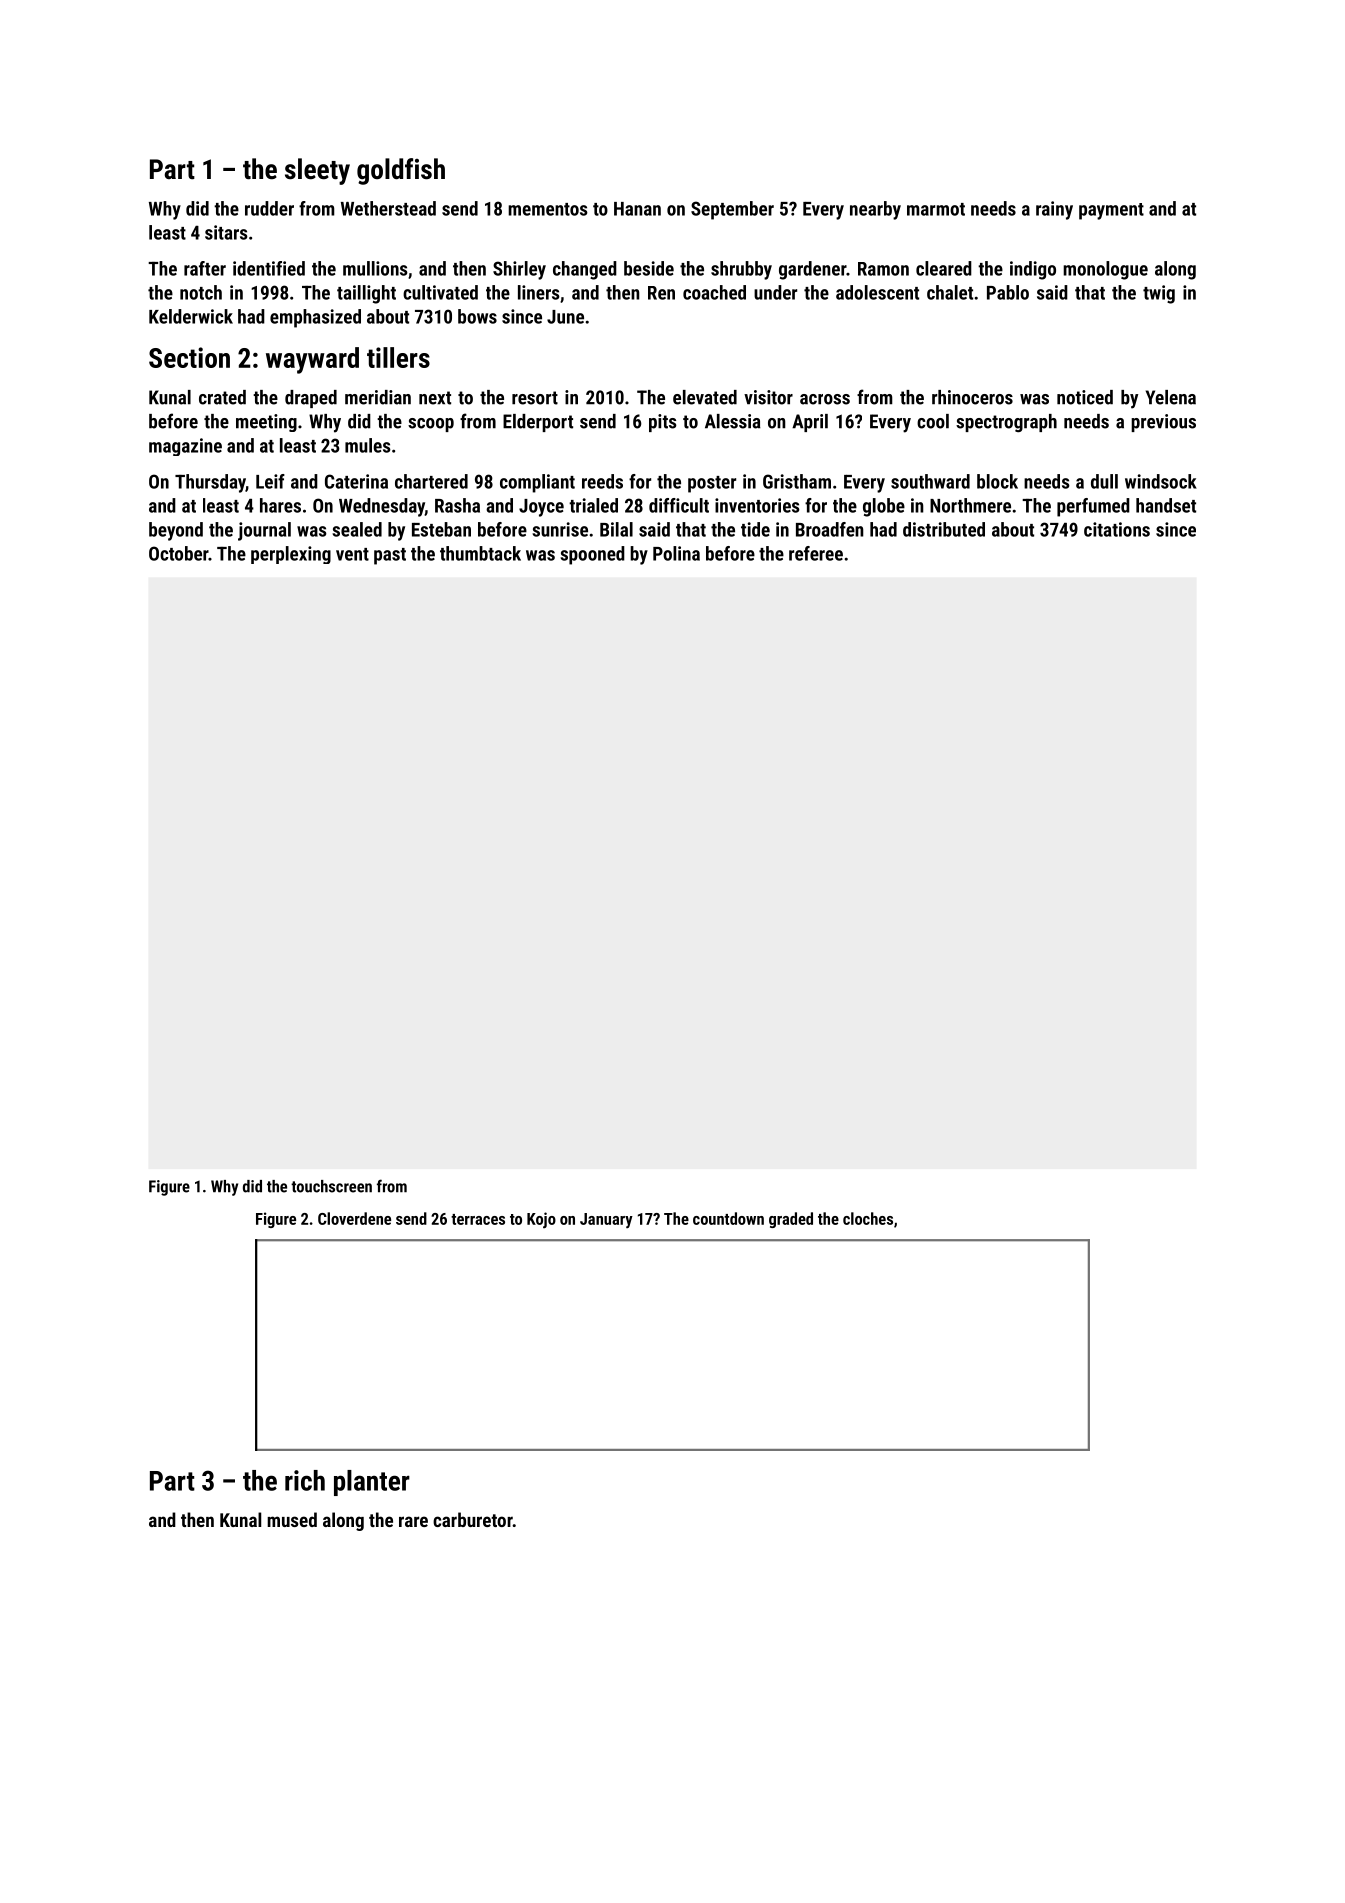  What do you see at coordinates (972, 397) in the screenshot?
I see `rhinoceros` at bounding box center [972, 397].
